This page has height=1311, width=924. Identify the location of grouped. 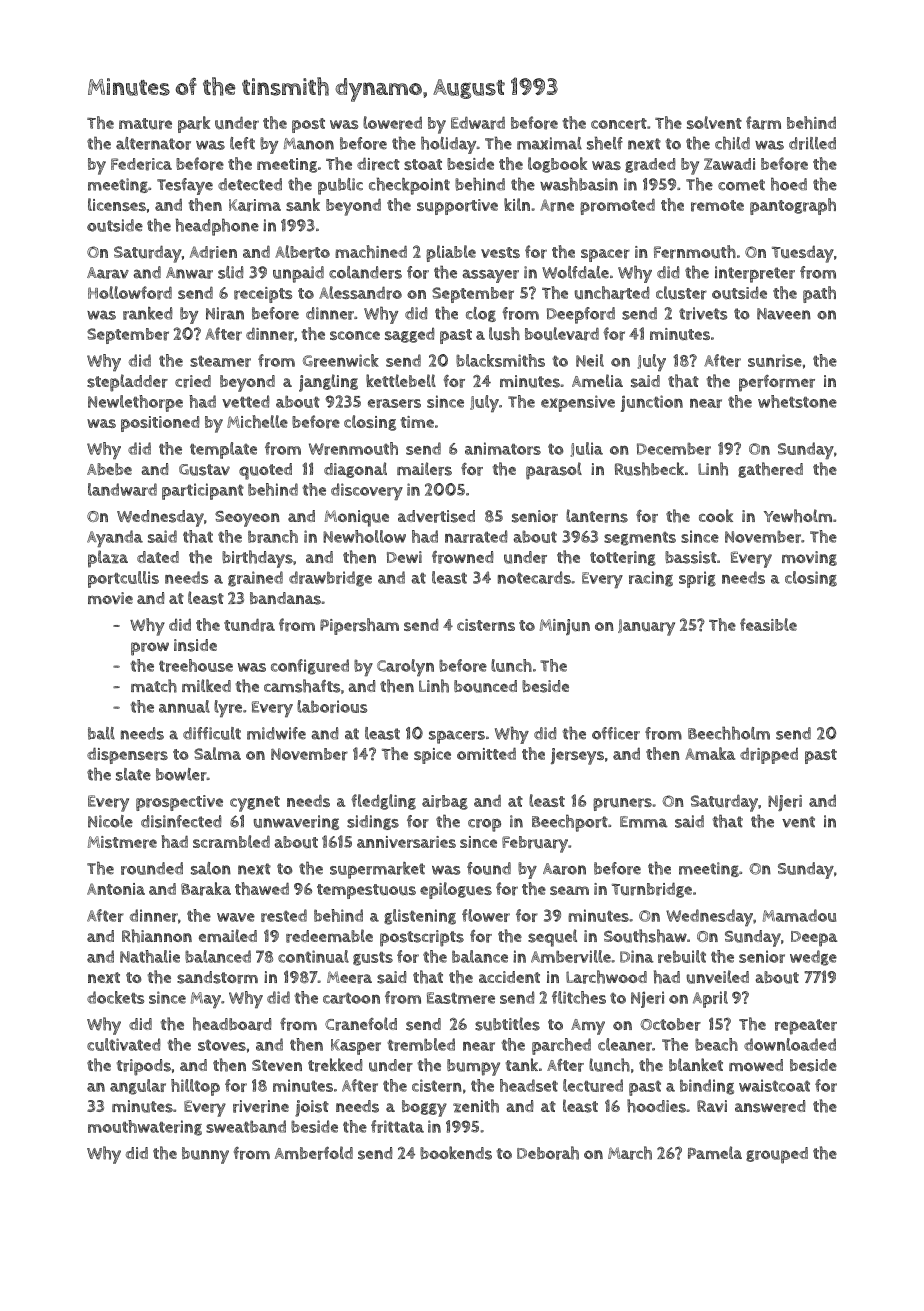
(777, 1155).
